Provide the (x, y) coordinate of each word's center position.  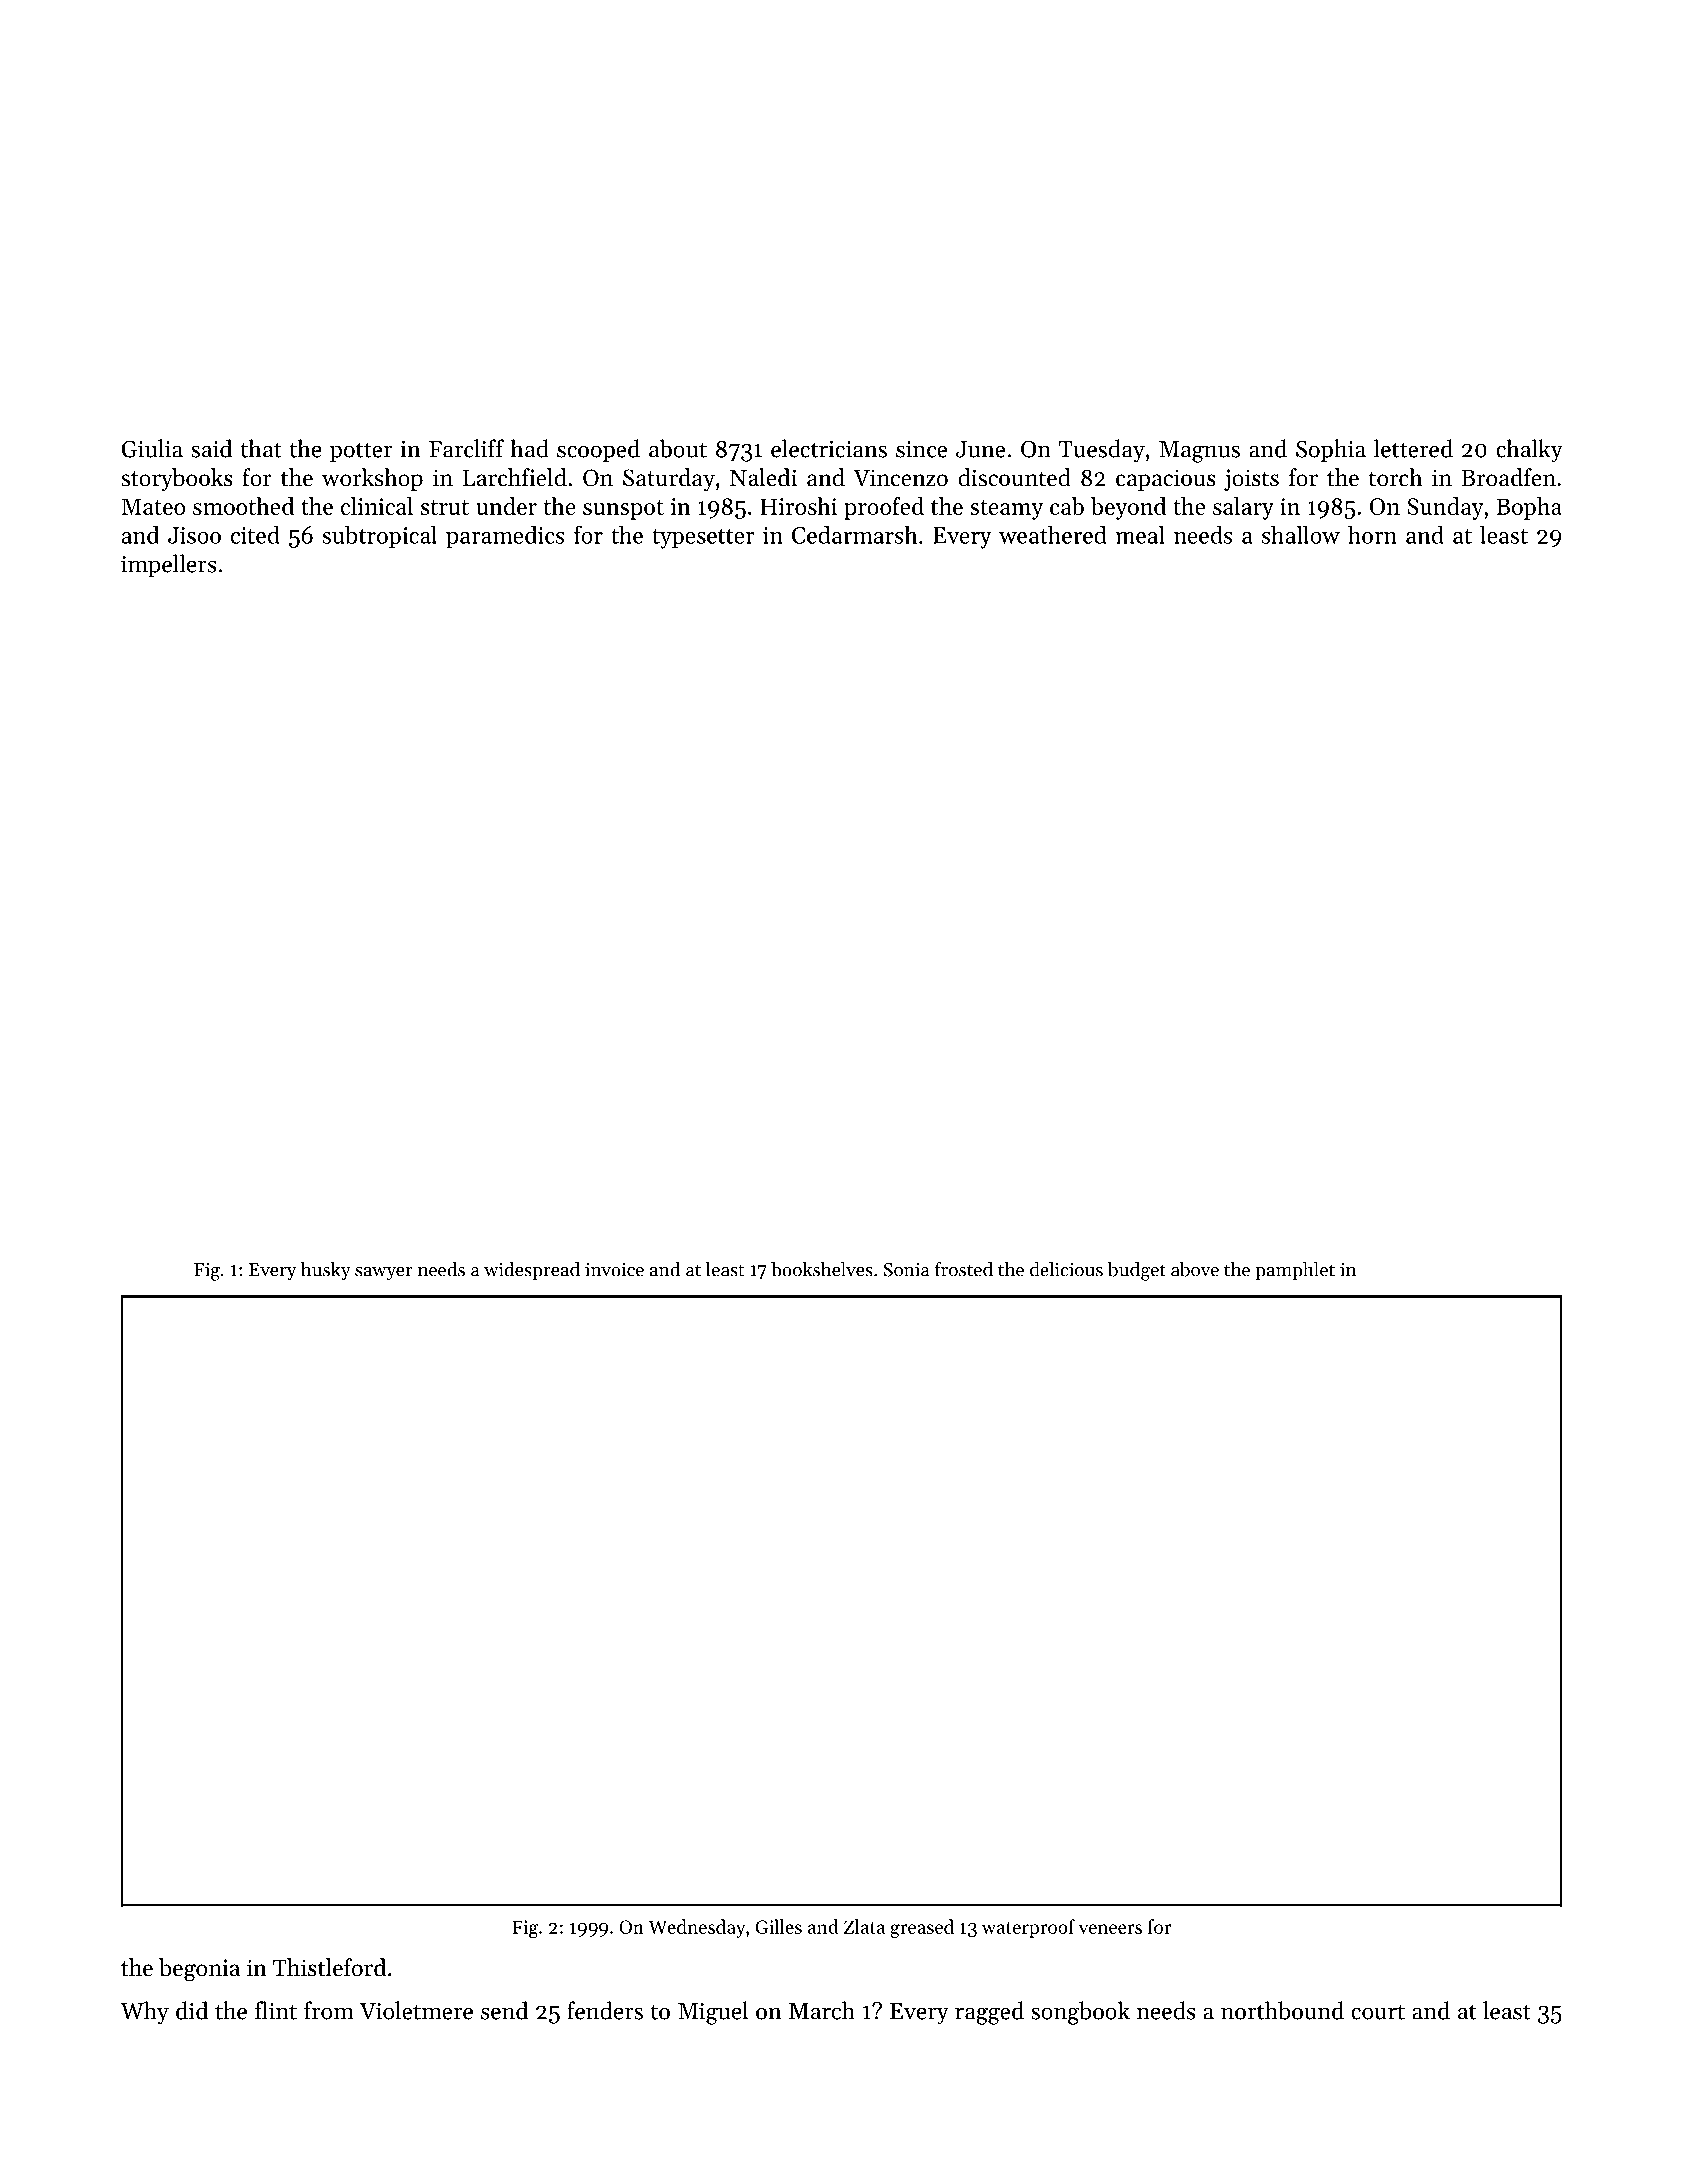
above (1195, 1269)
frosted (964, 1269)
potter (361, 452)
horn (1372, 535)
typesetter (703, 539)
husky (326, 1271)
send (504, 2010)
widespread (532, 1271)
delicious (1066, 1269)
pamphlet (1295, 1271)
